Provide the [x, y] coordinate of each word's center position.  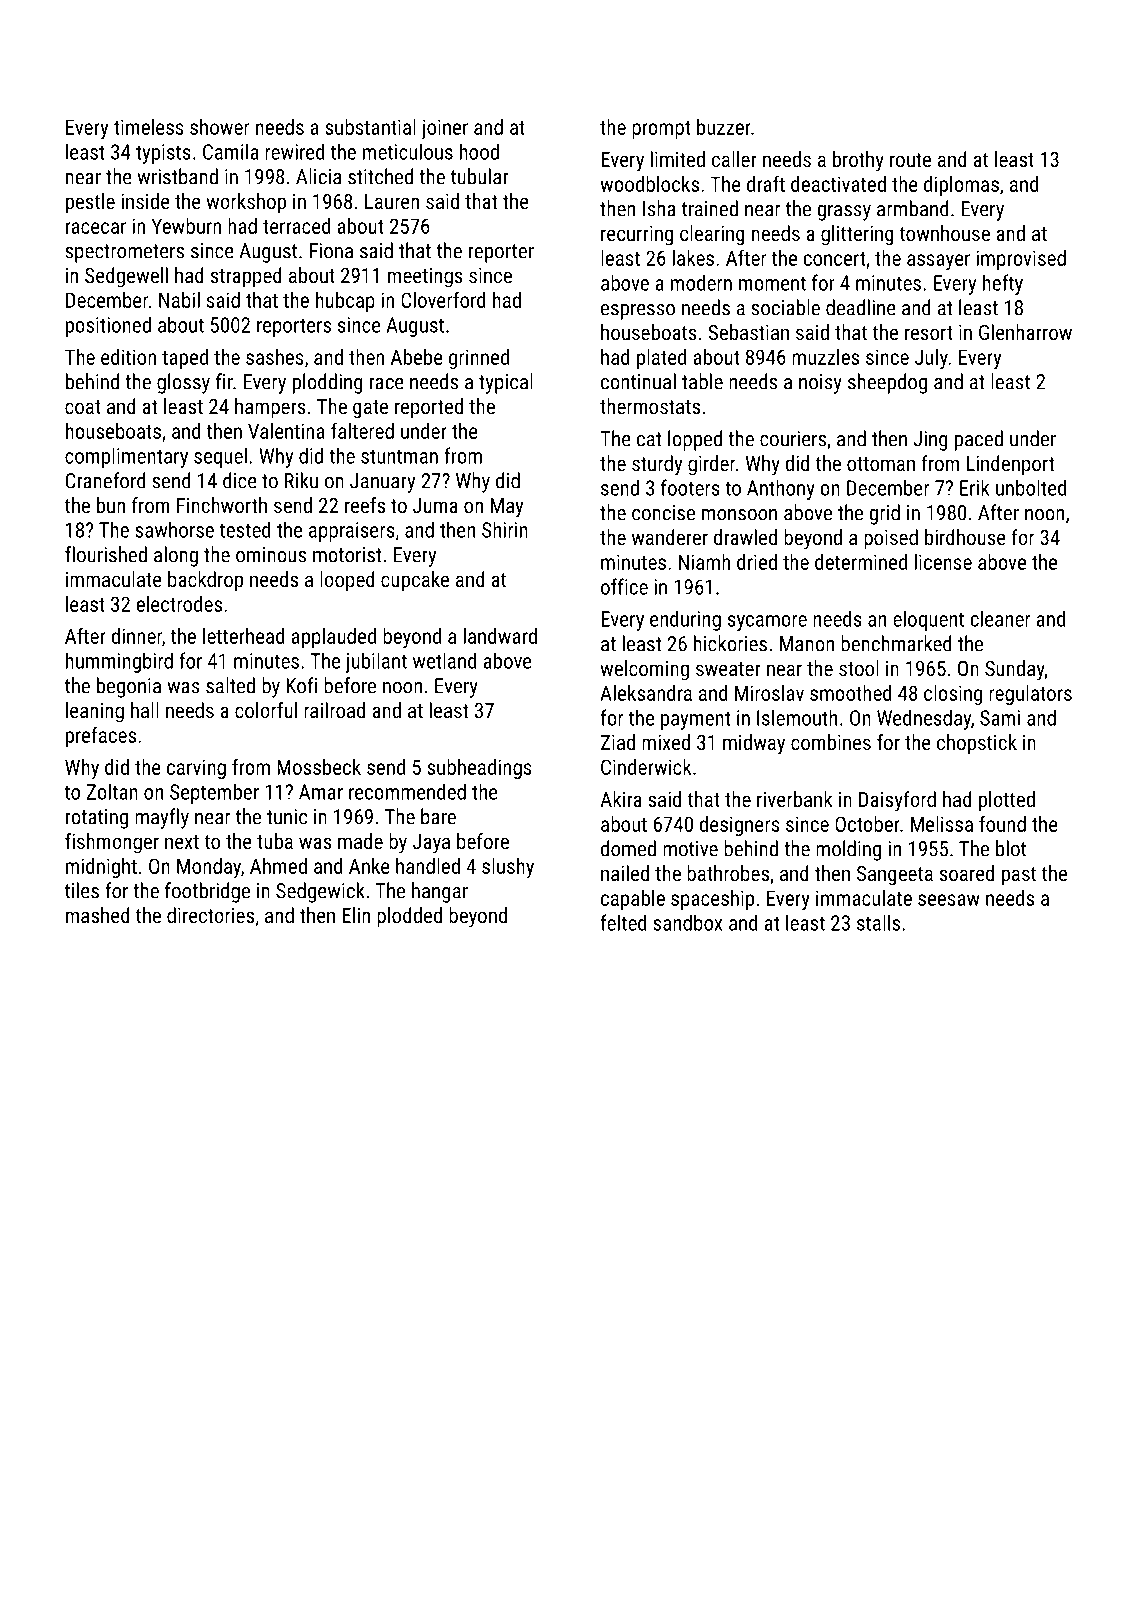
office [624, 586]
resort [929, 333]
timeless [149, 127]
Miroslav [769, 693]
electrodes [179, 604]
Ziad [618, 742]
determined [861, 562]
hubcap [345, 302]
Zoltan [112, 791]
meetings [425, 278]
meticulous [408, 151]
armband [913, 208]
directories [210, 915]
